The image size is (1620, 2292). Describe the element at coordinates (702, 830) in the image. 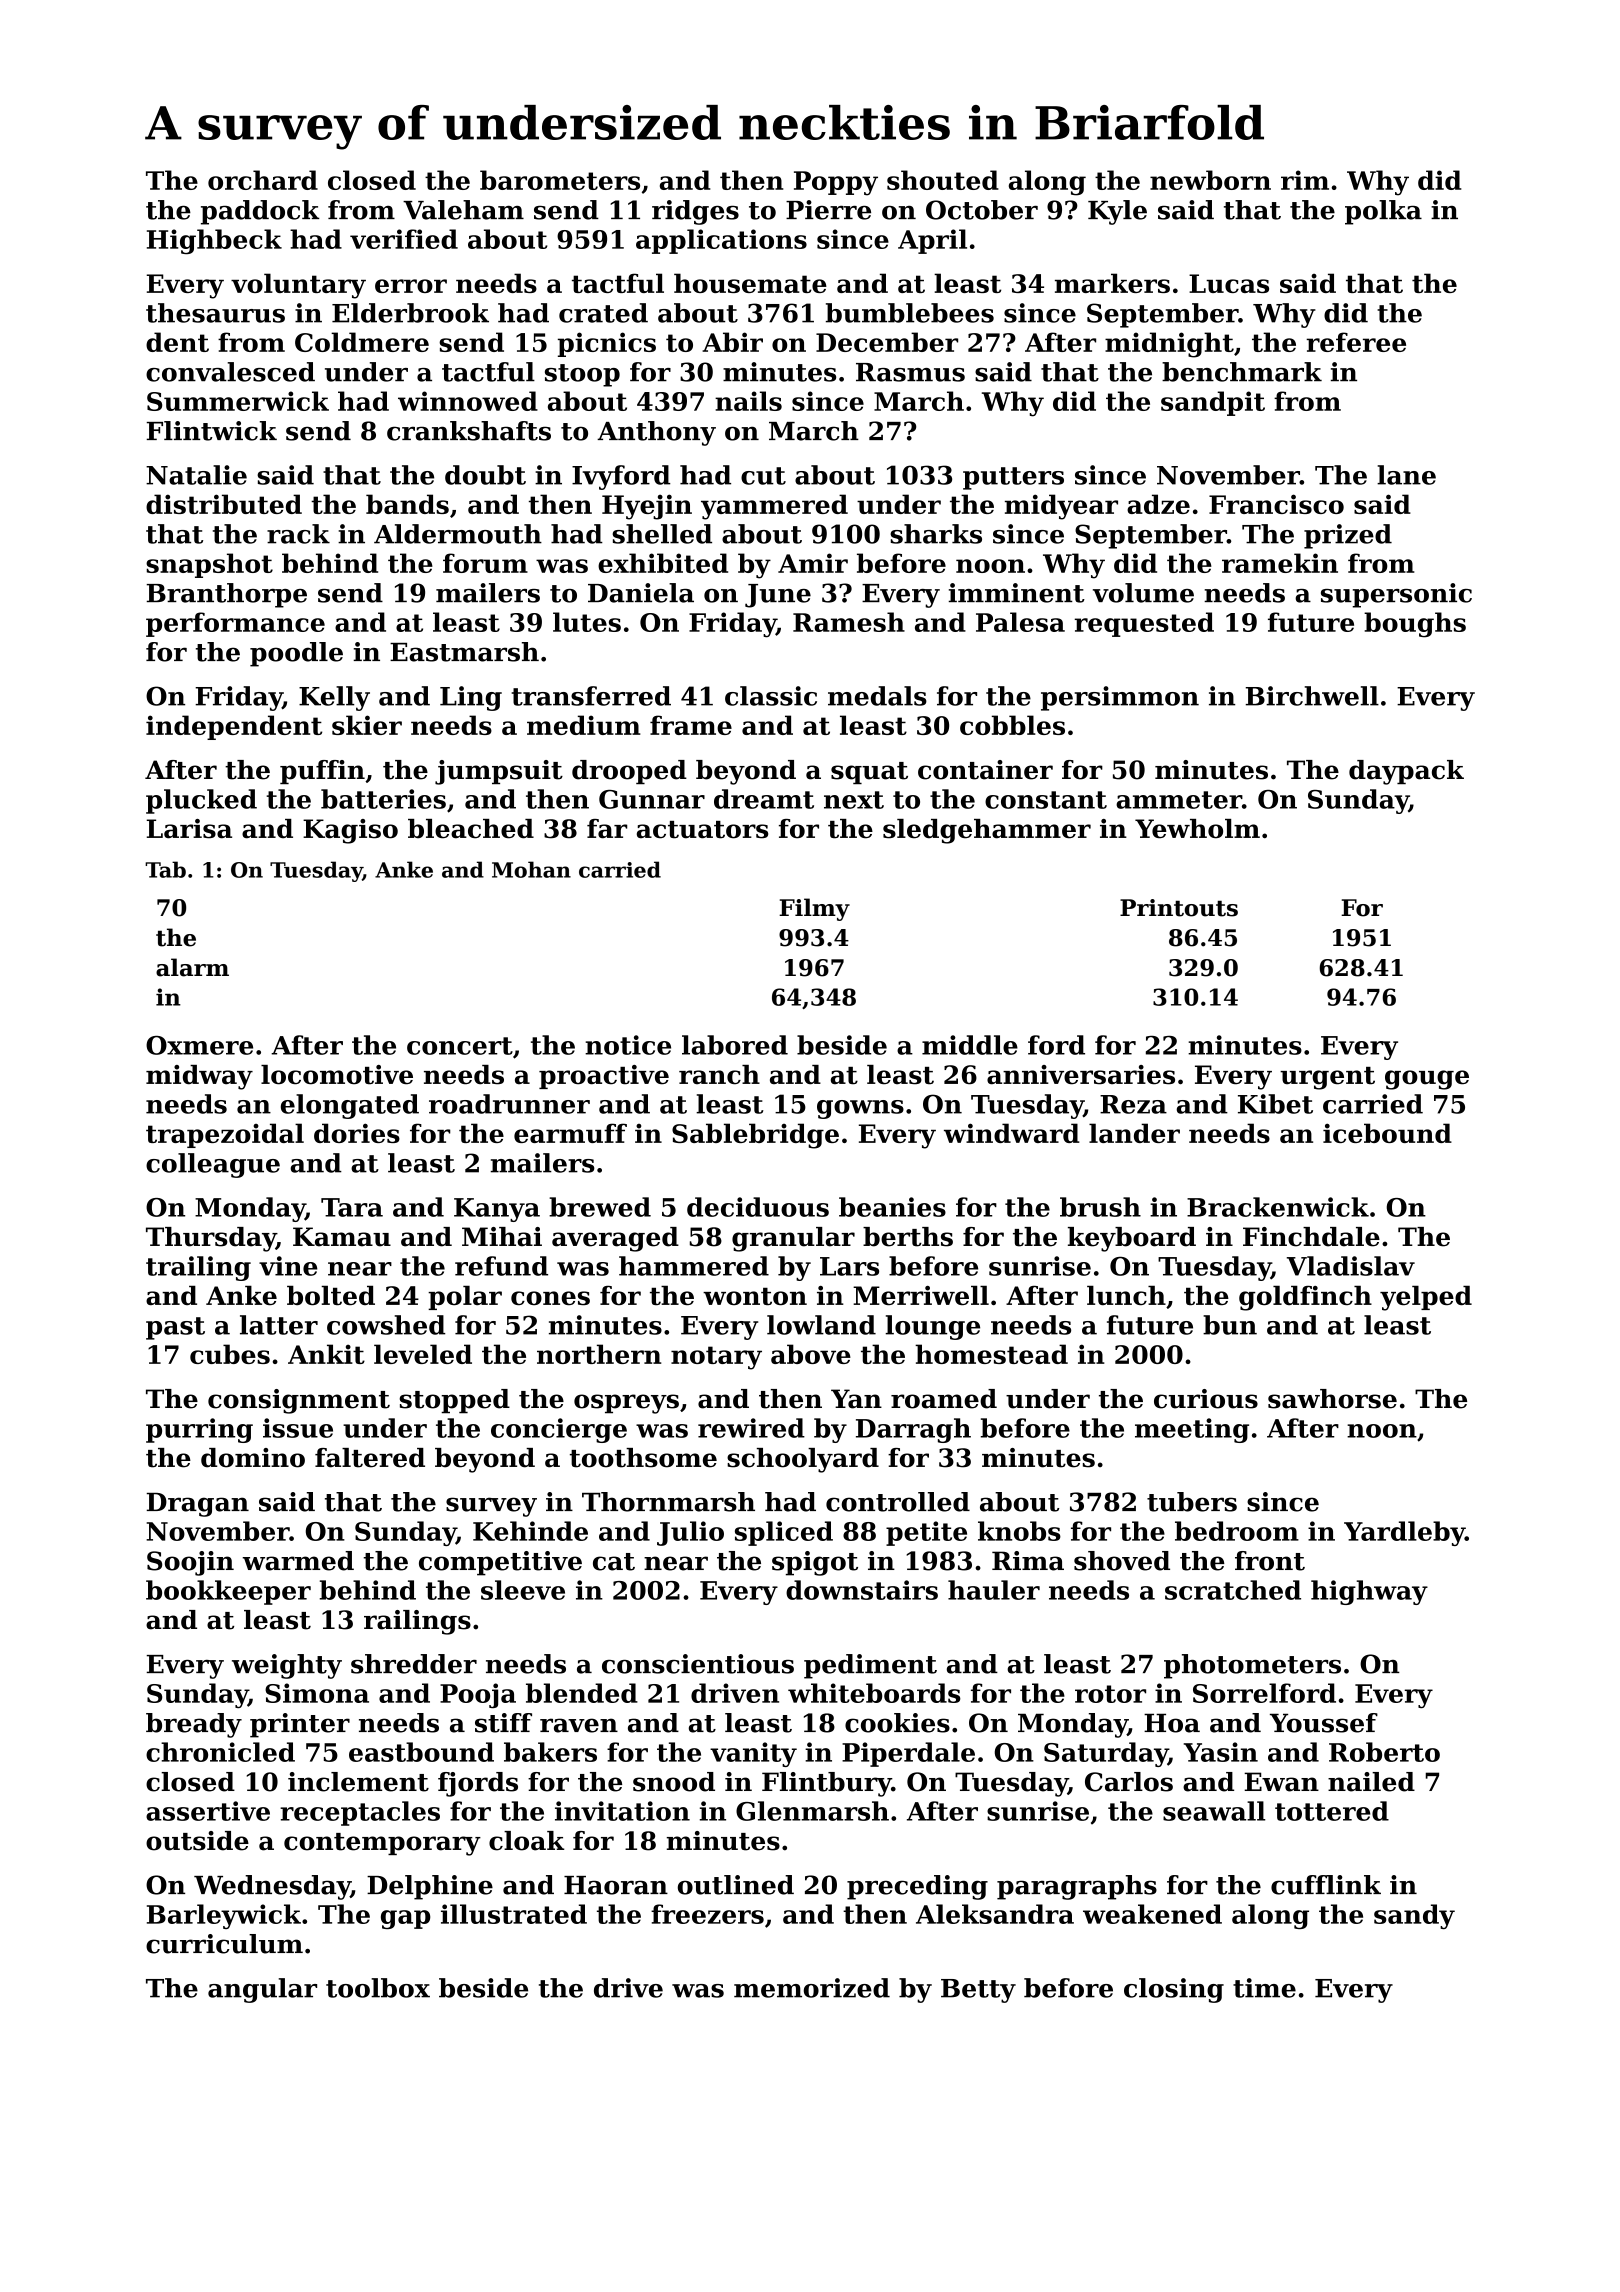

I see `actuators` at that location.
